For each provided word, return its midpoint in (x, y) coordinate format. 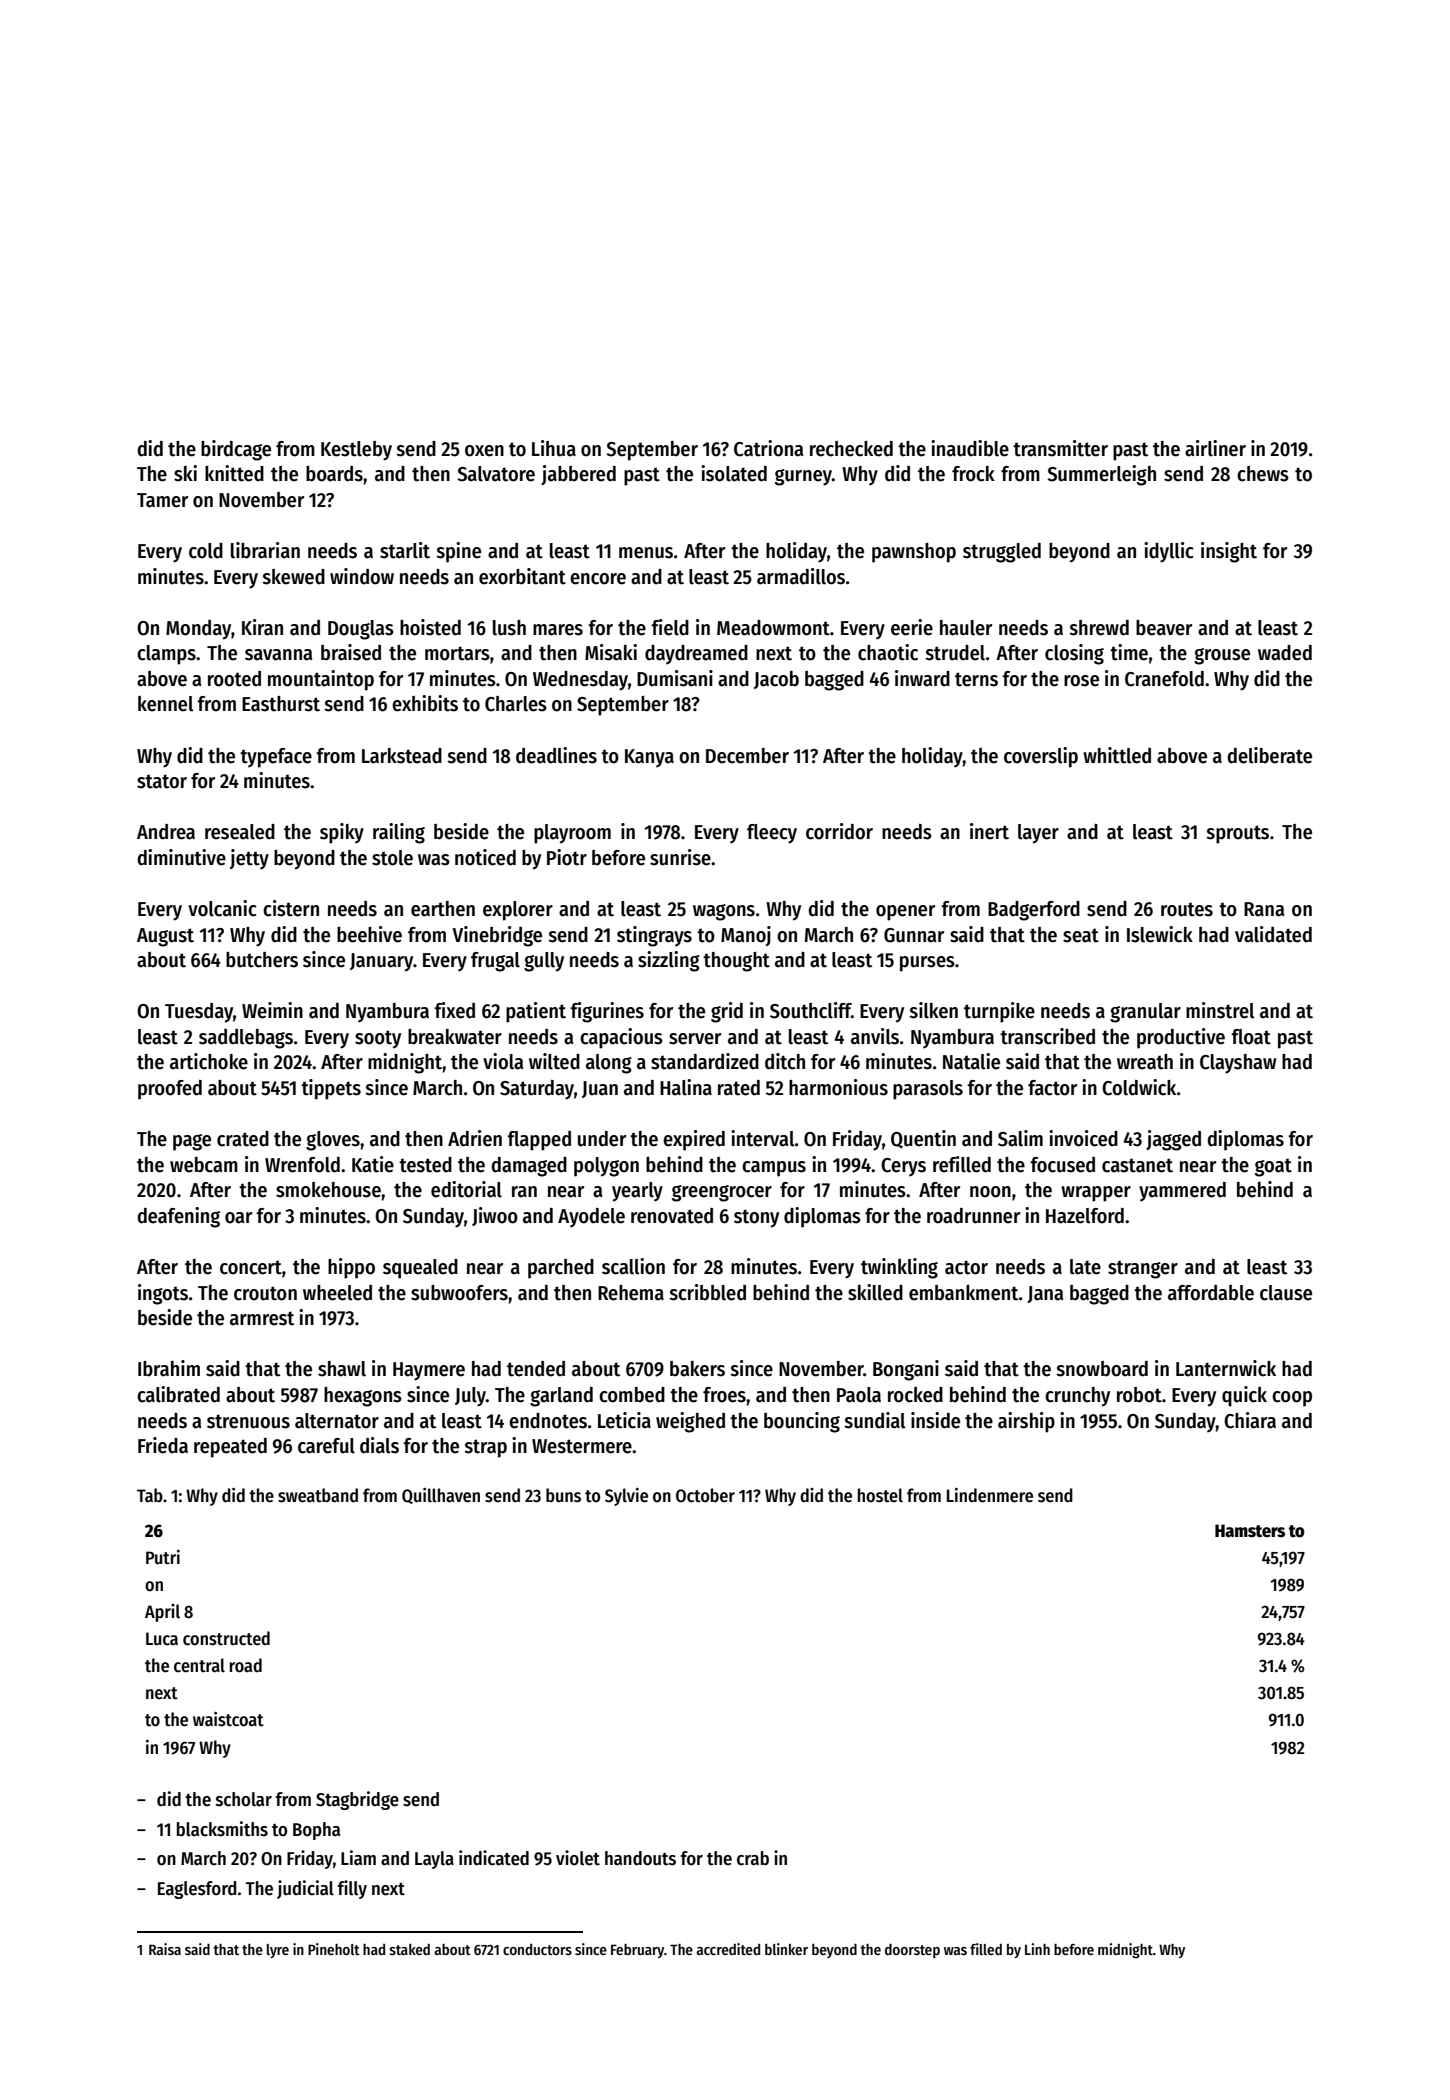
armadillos (801, 576)
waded (1285, 653)
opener (905, 913)
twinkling (899, 1268)
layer (1038, 834)
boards (334, 474)
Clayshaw (1238, 1064)
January (381, 962)
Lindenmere (990, 1495)
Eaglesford (197, 1890)
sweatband (318, 1495)
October (705, 1495)
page (192, 1142)
